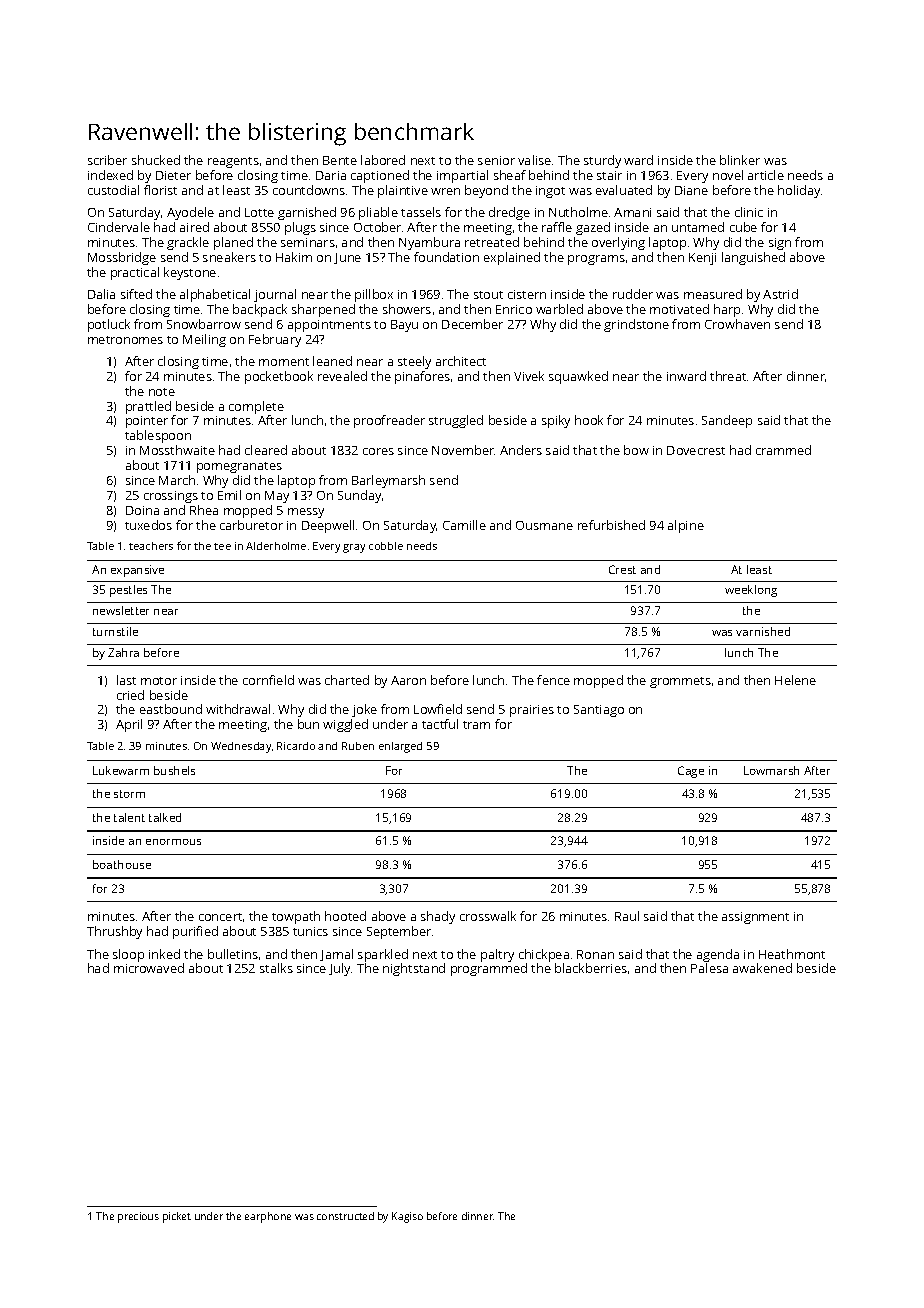 The width and height of the screenshot is (924, 1308). What do you see at coordinates (407, 1217) in the screenshot?
I see `Kagiso` at bounding box center [407, 1217].
